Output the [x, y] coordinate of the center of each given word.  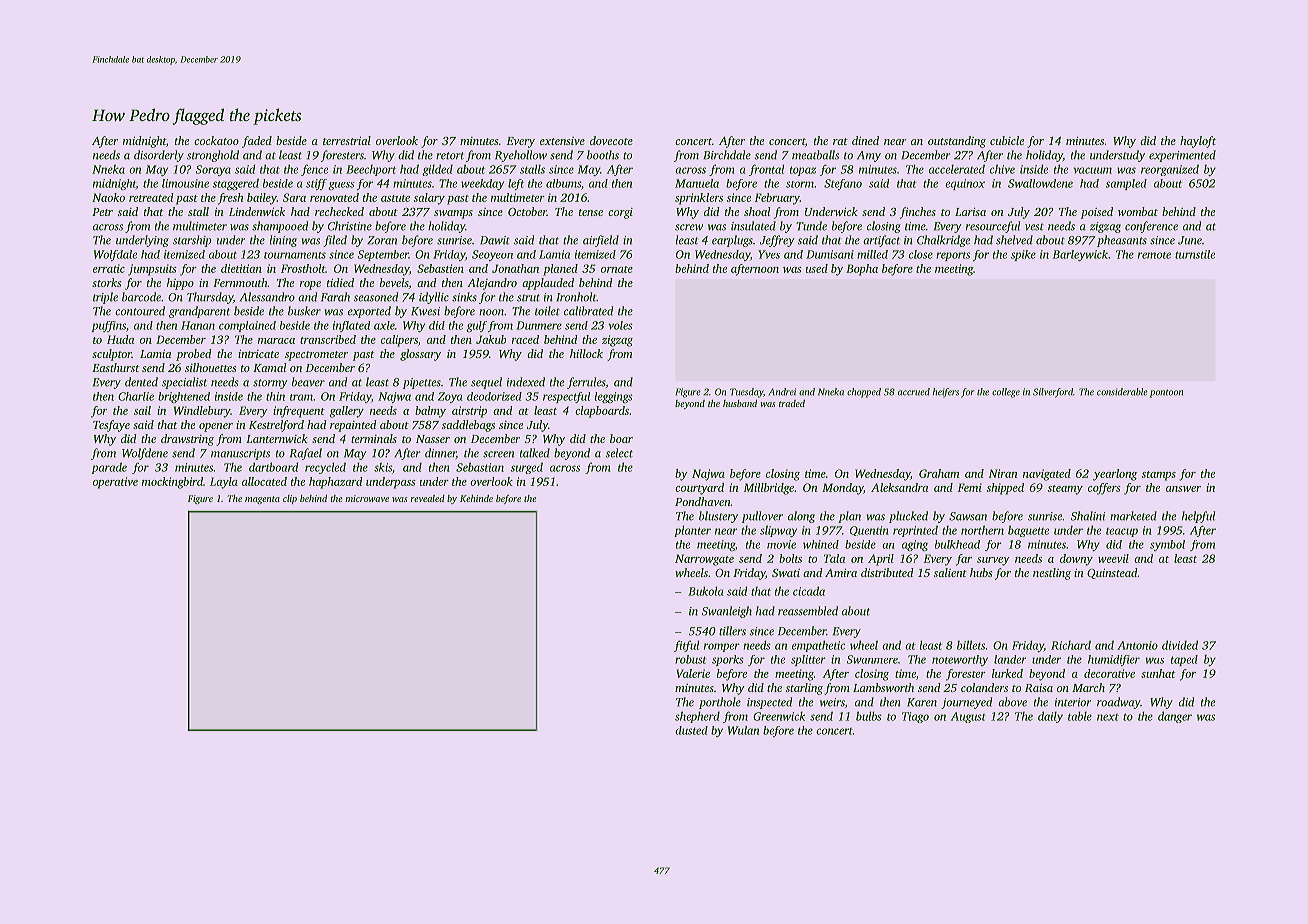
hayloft [1198, 142]
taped [1184, 660]
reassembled [808, 611]
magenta [262, 500]
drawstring [187, 440]
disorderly [159, 156]
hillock [586, 353]
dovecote [611, 140]
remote [1154, 255]
